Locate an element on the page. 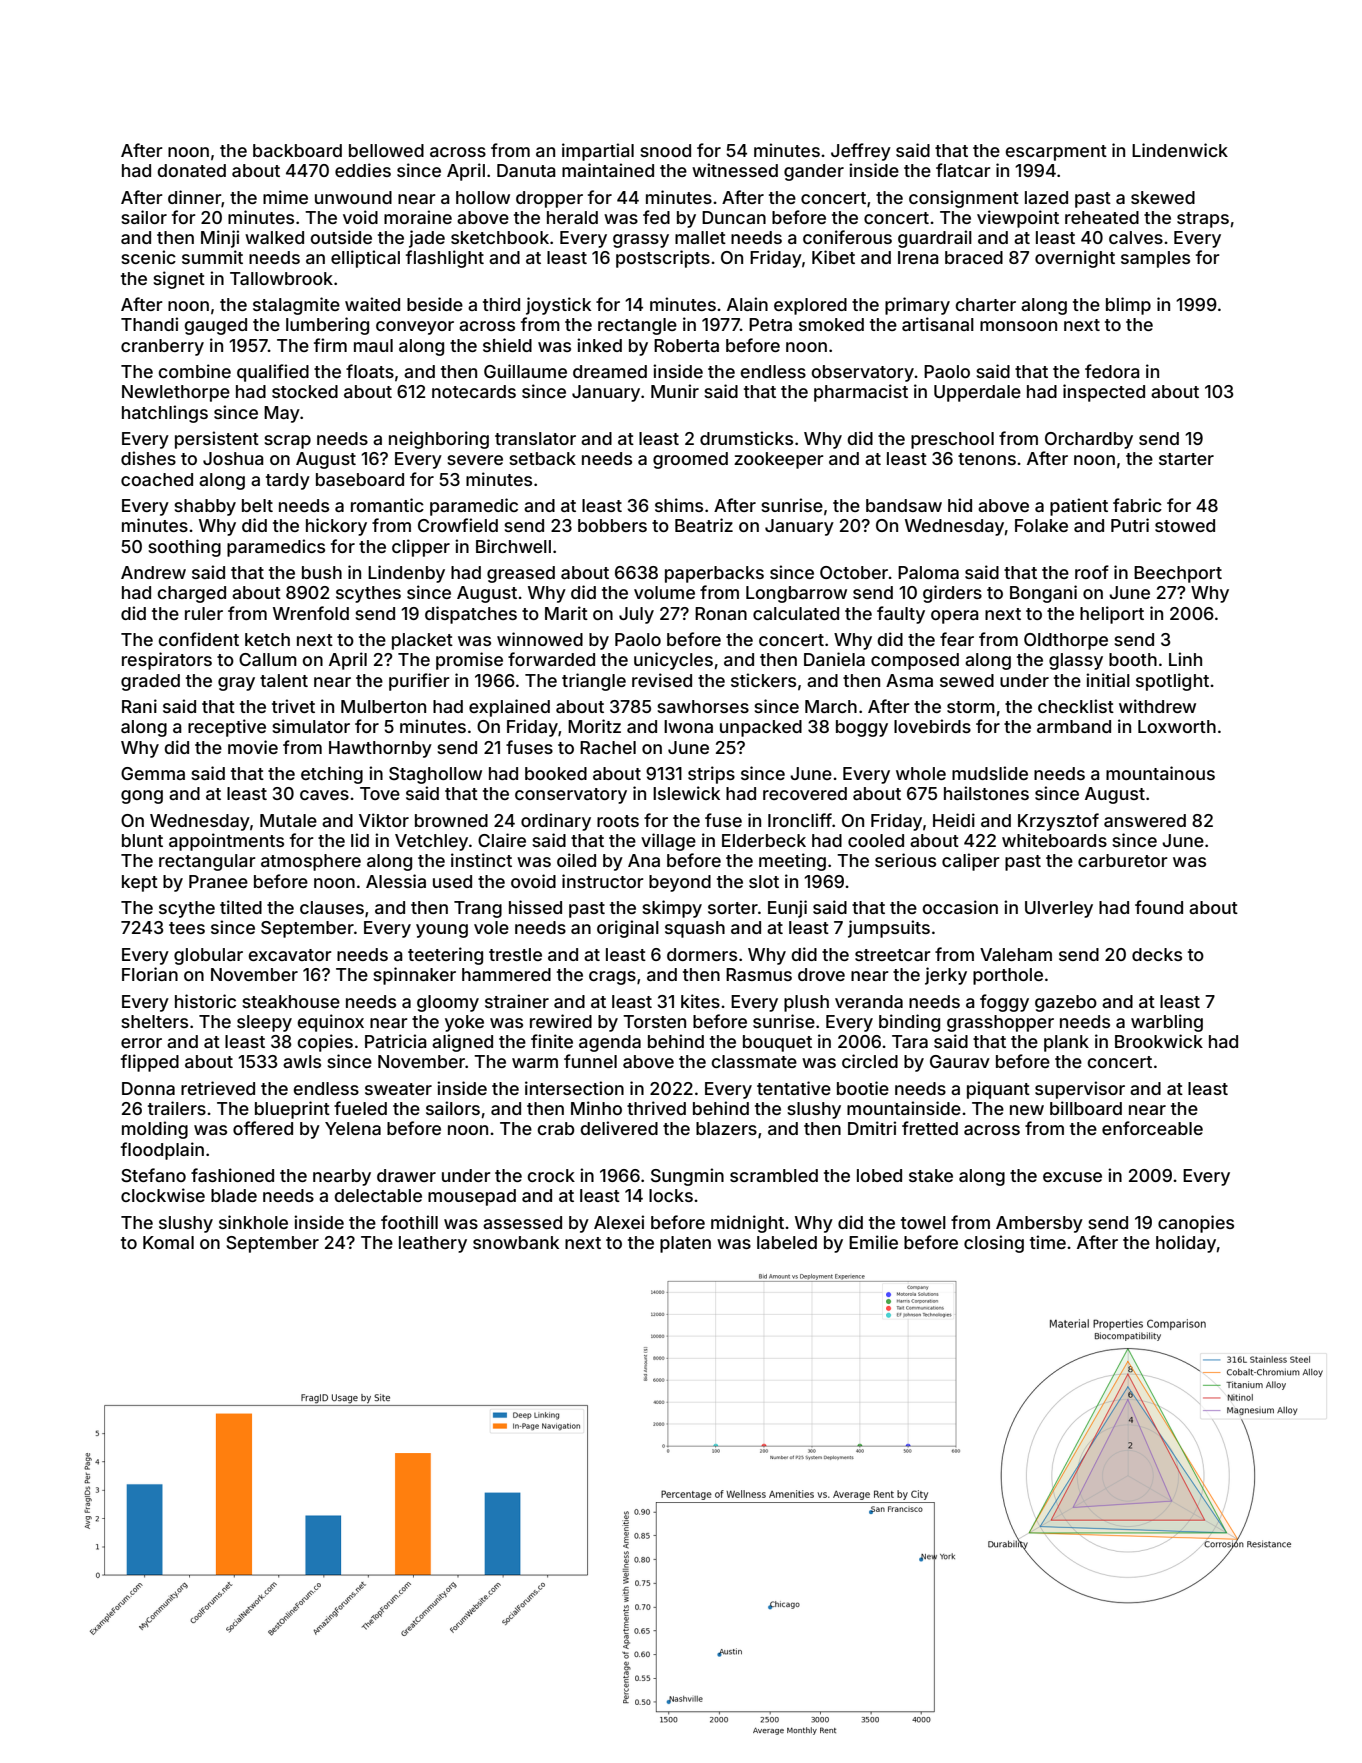  bobbers is located at coordinates (612, 525).
